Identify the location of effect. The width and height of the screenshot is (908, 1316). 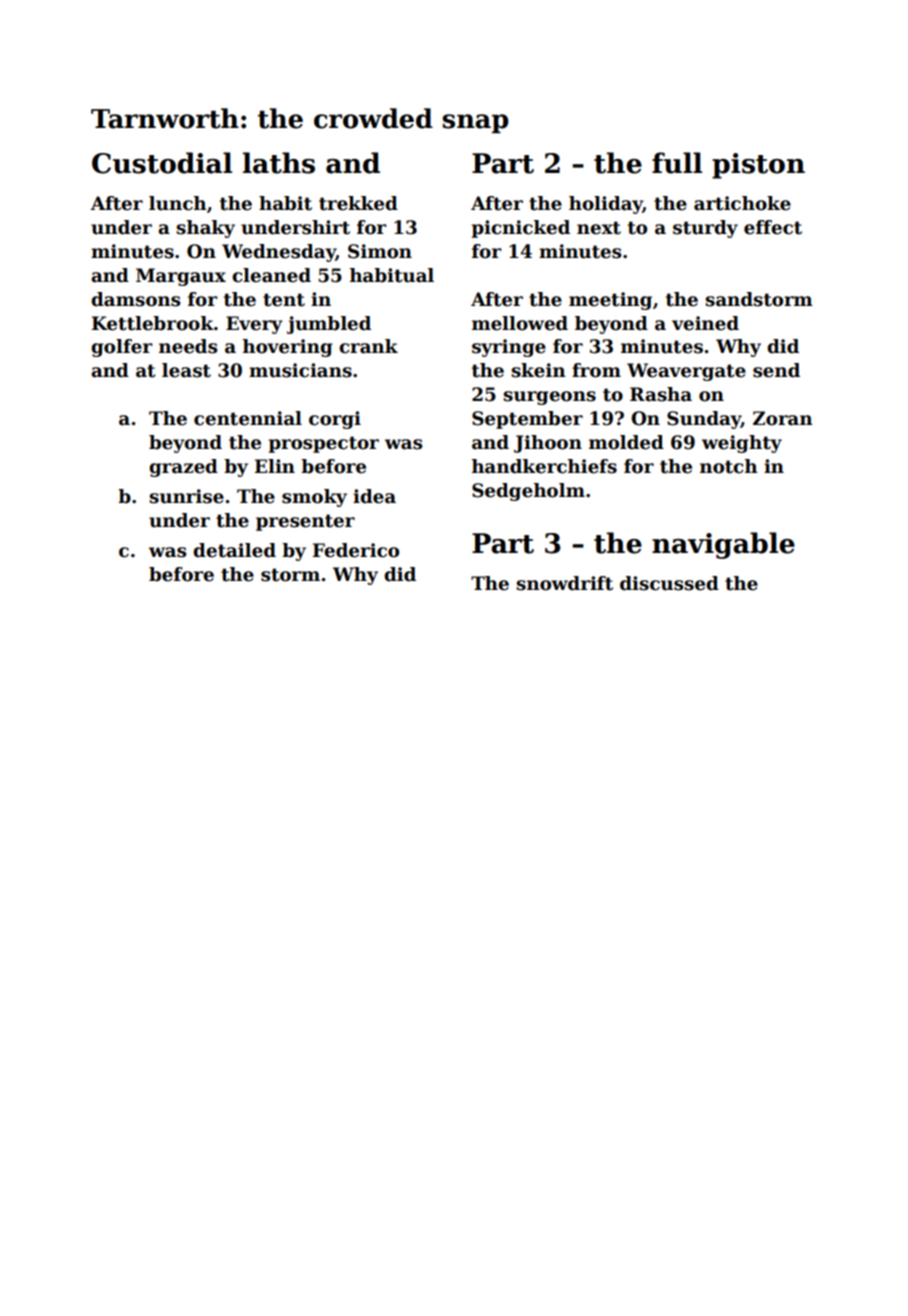
(773, 227).
